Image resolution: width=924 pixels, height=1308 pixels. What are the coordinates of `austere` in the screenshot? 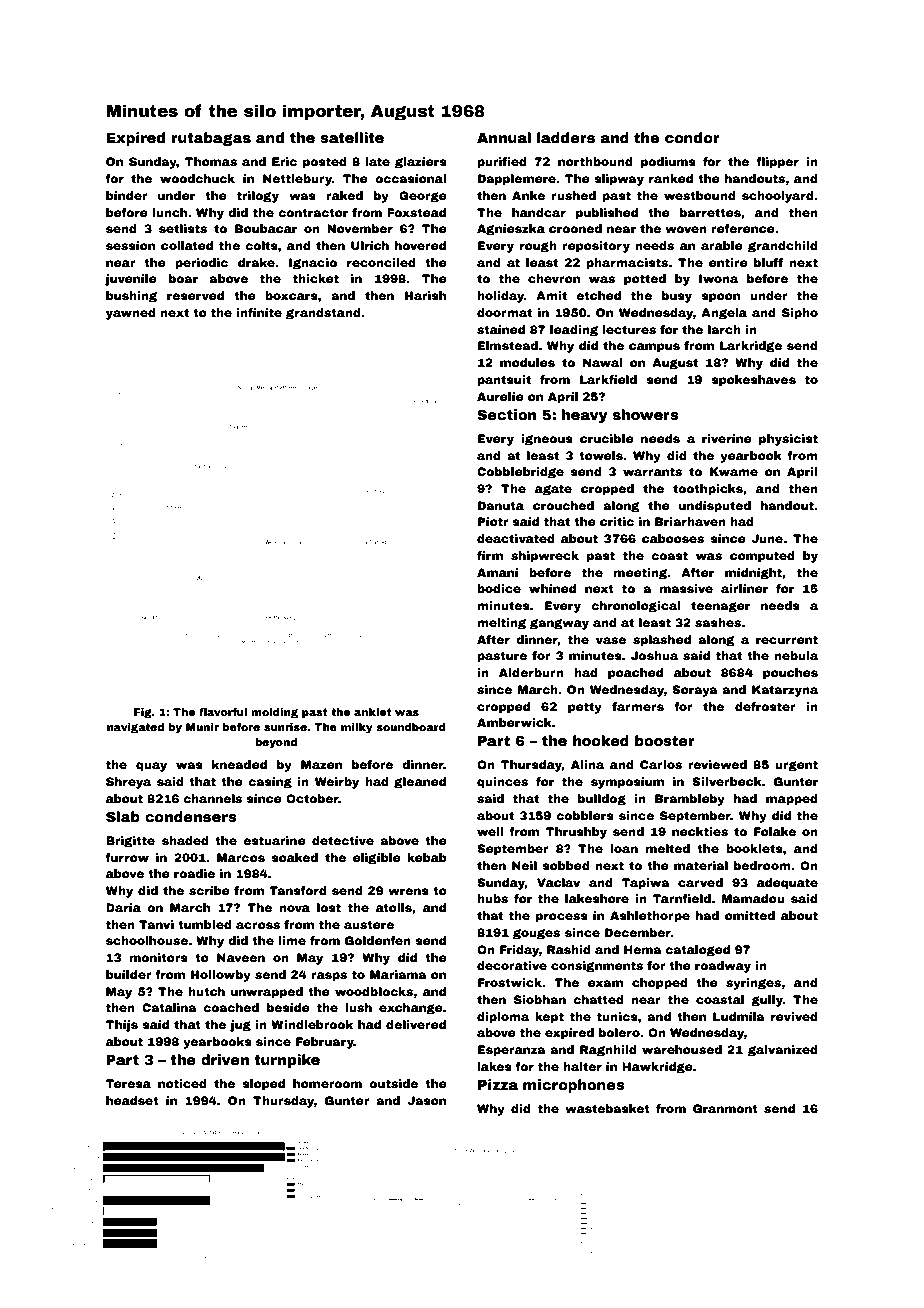 It's located at (369, 924).
